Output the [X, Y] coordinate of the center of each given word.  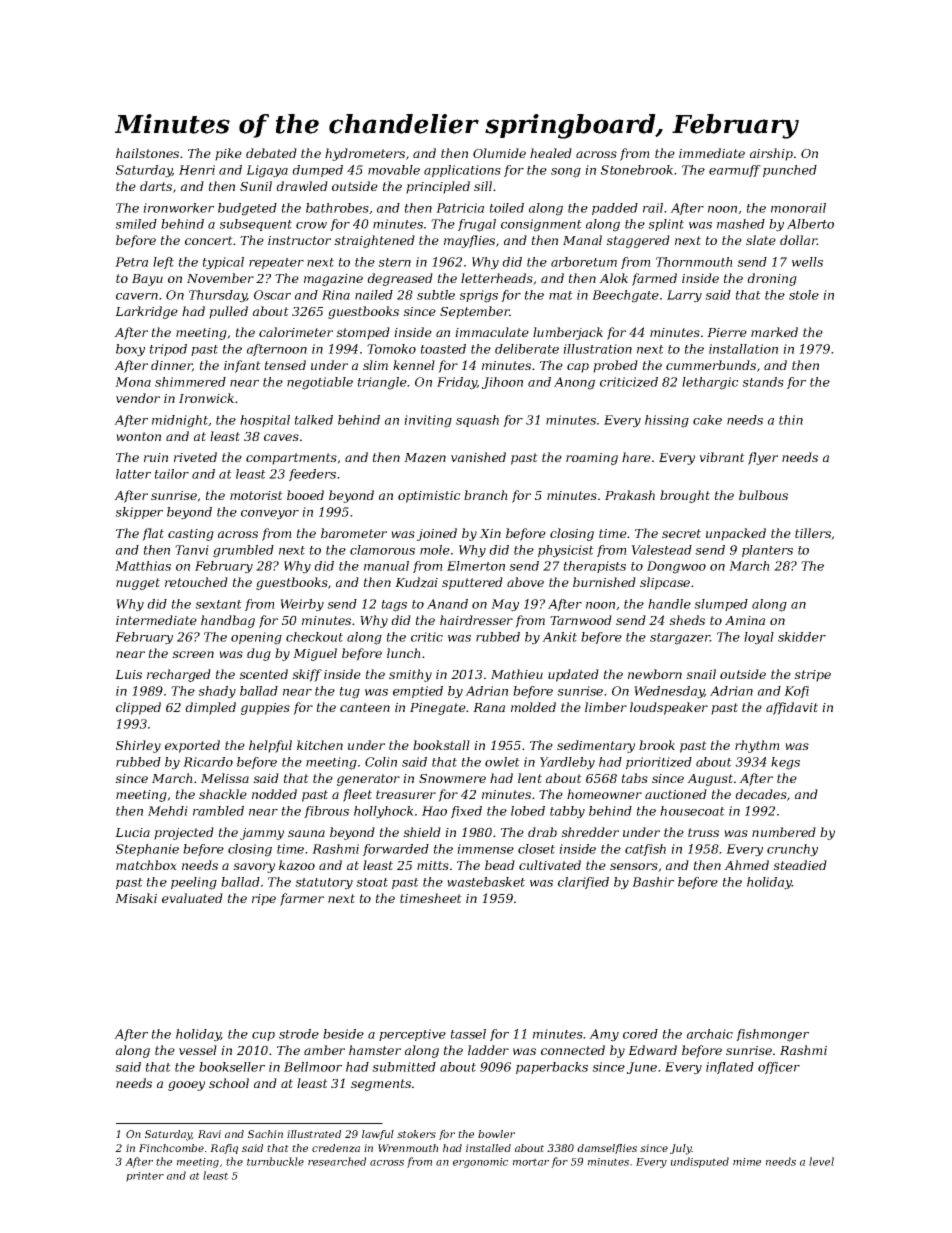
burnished [604, 582]
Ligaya [267, 171]
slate [761, 240]
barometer [354, 533]
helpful [270, 746]
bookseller [232, 1067]
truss [703, 832]
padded [615, 209]
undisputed [700, 1162]
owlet [502, 762]
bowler [496, 1134]
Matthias [143, 566]
